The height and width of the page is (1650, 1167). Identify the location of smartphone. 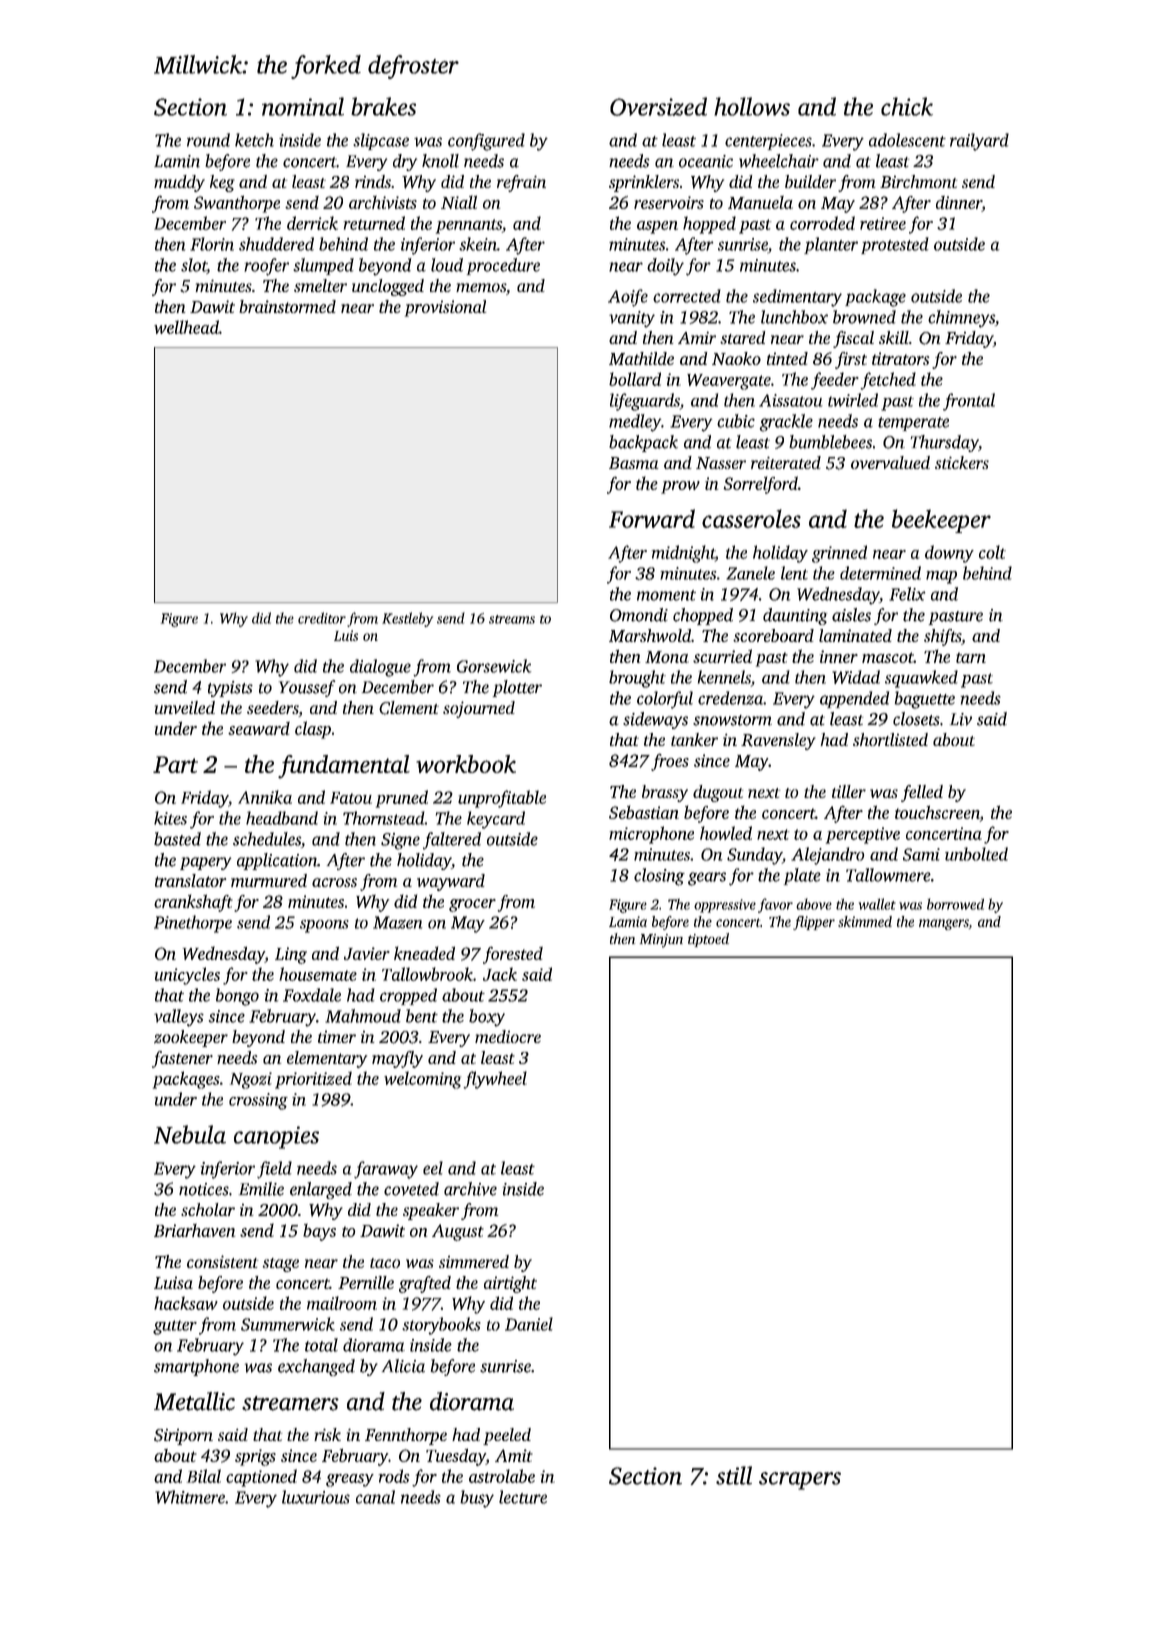
(196, 1367).
